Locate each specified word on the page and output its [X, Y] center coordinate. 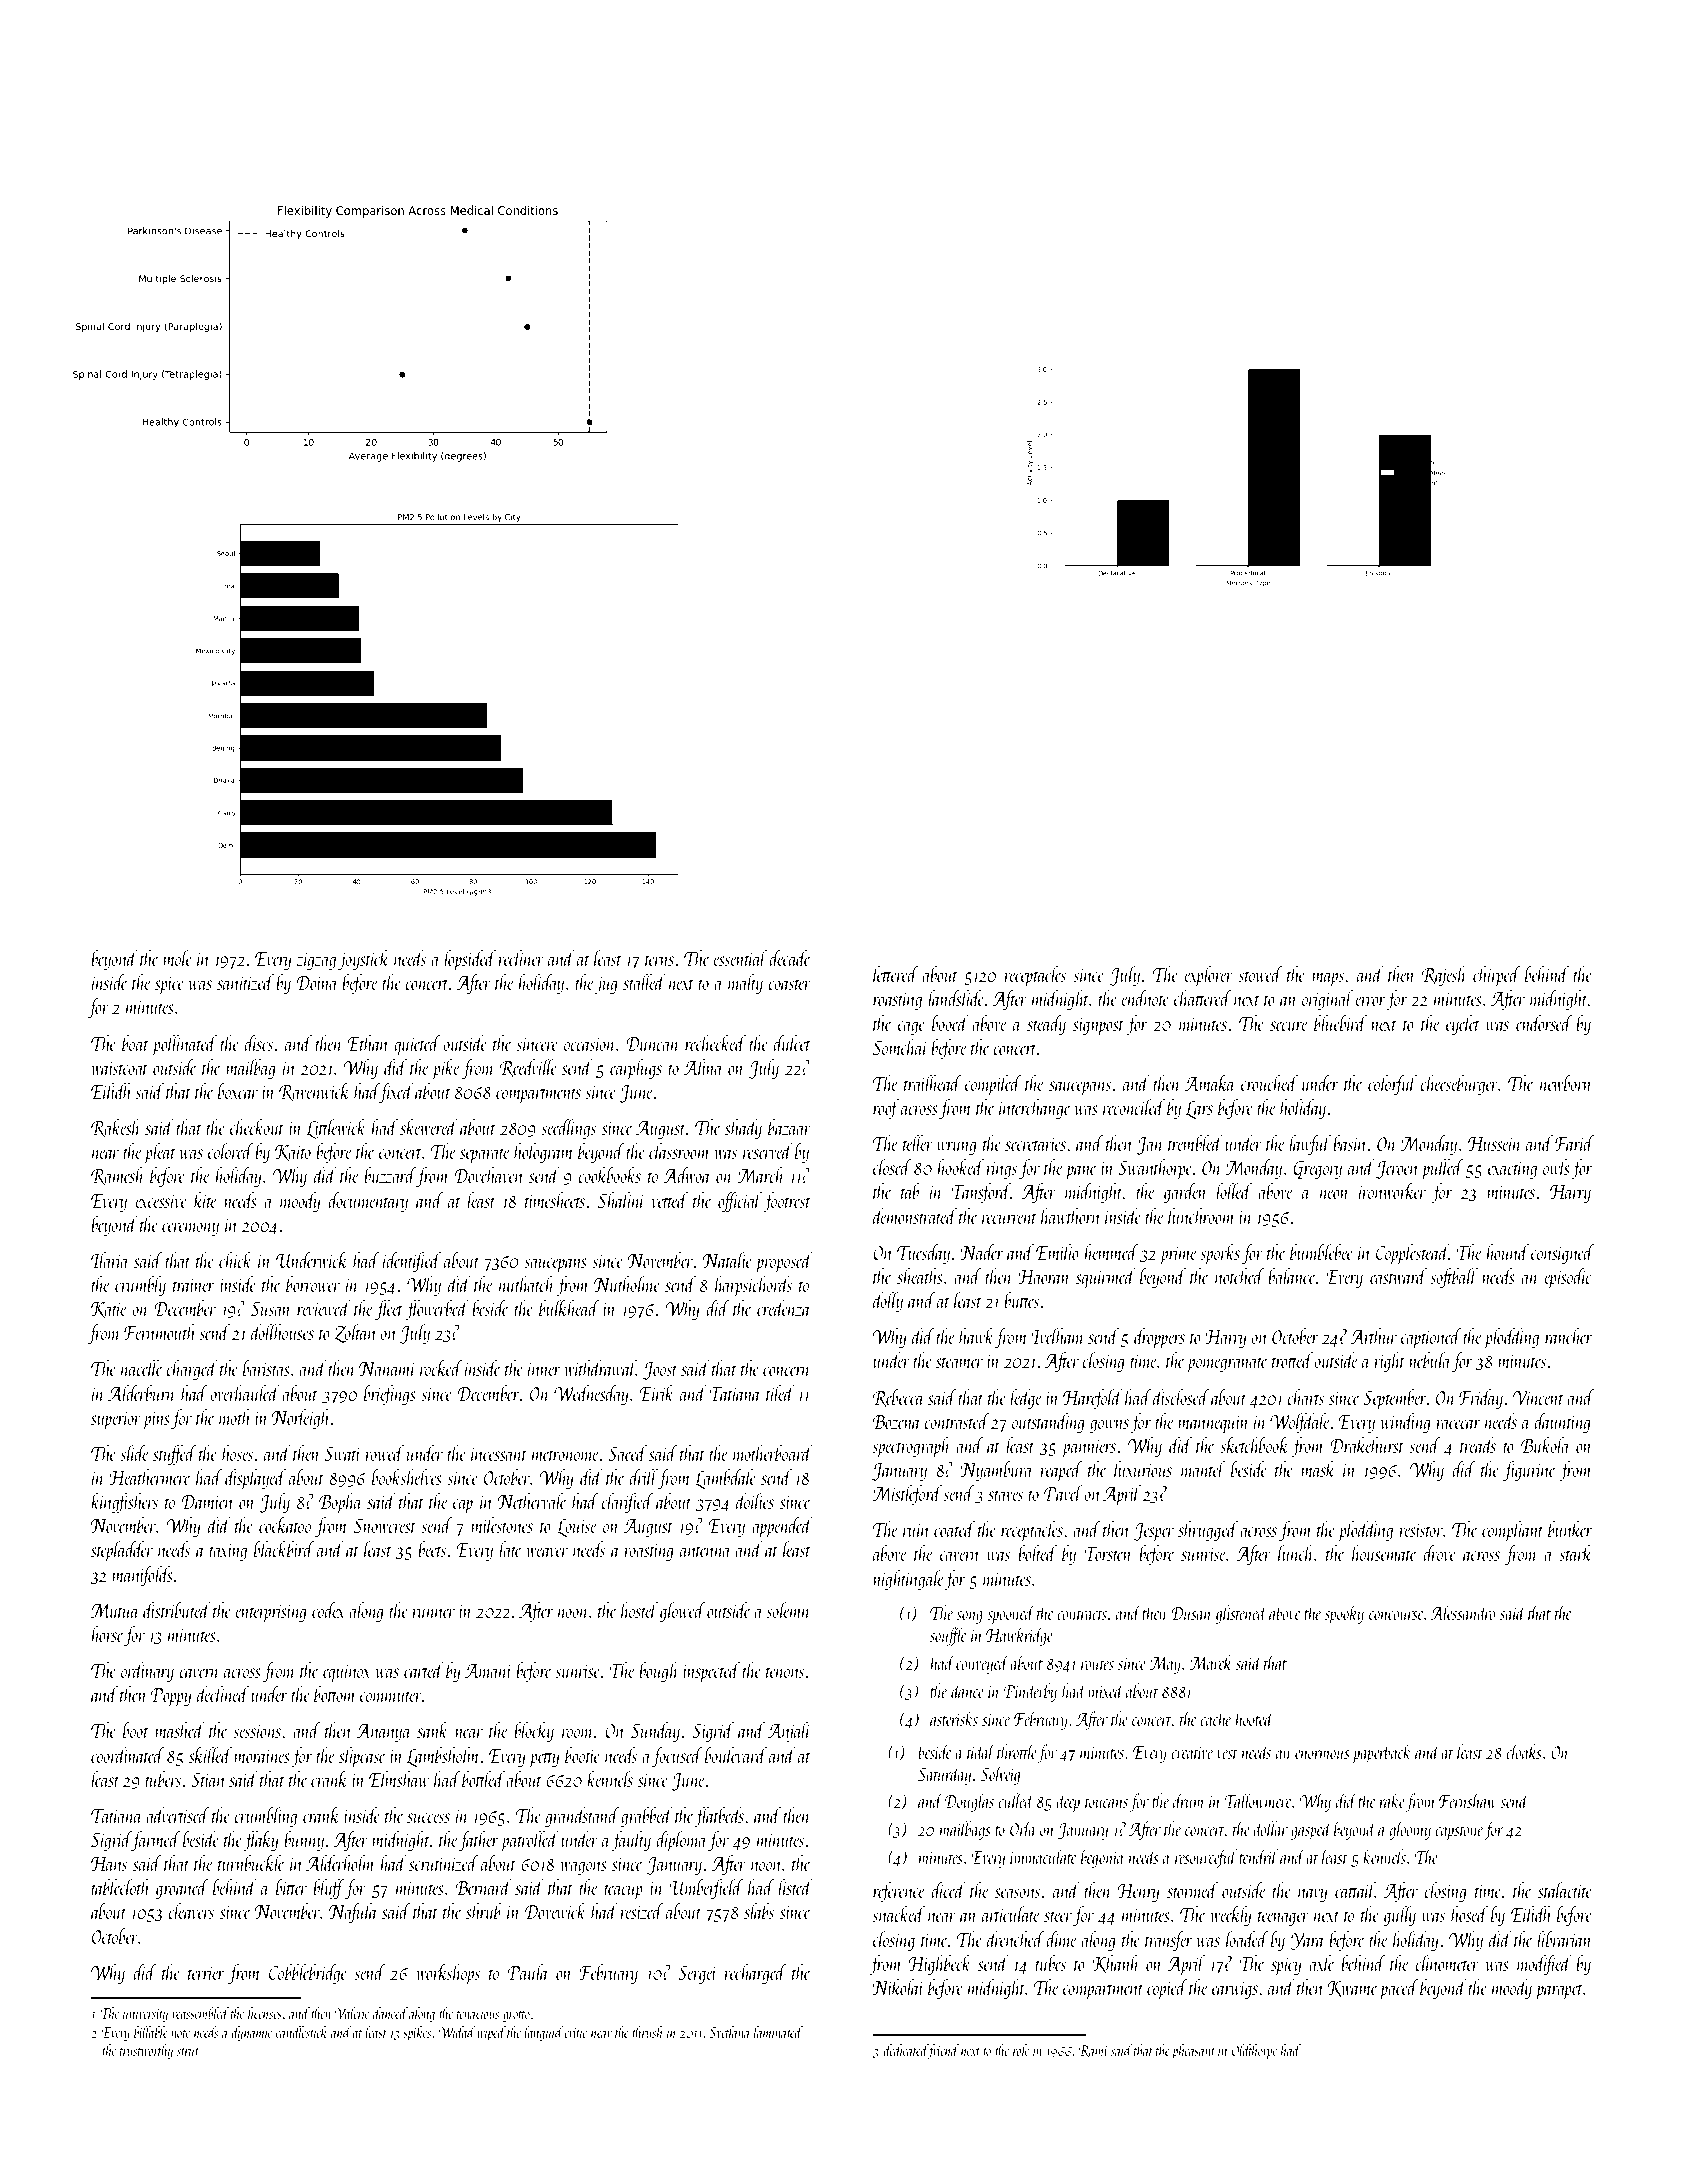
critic [575, 2033]
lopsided [470, 960]
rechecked [715, 1043]
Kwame [1353, 1989]
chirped [1497, 976]
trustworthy [146, 2051]
